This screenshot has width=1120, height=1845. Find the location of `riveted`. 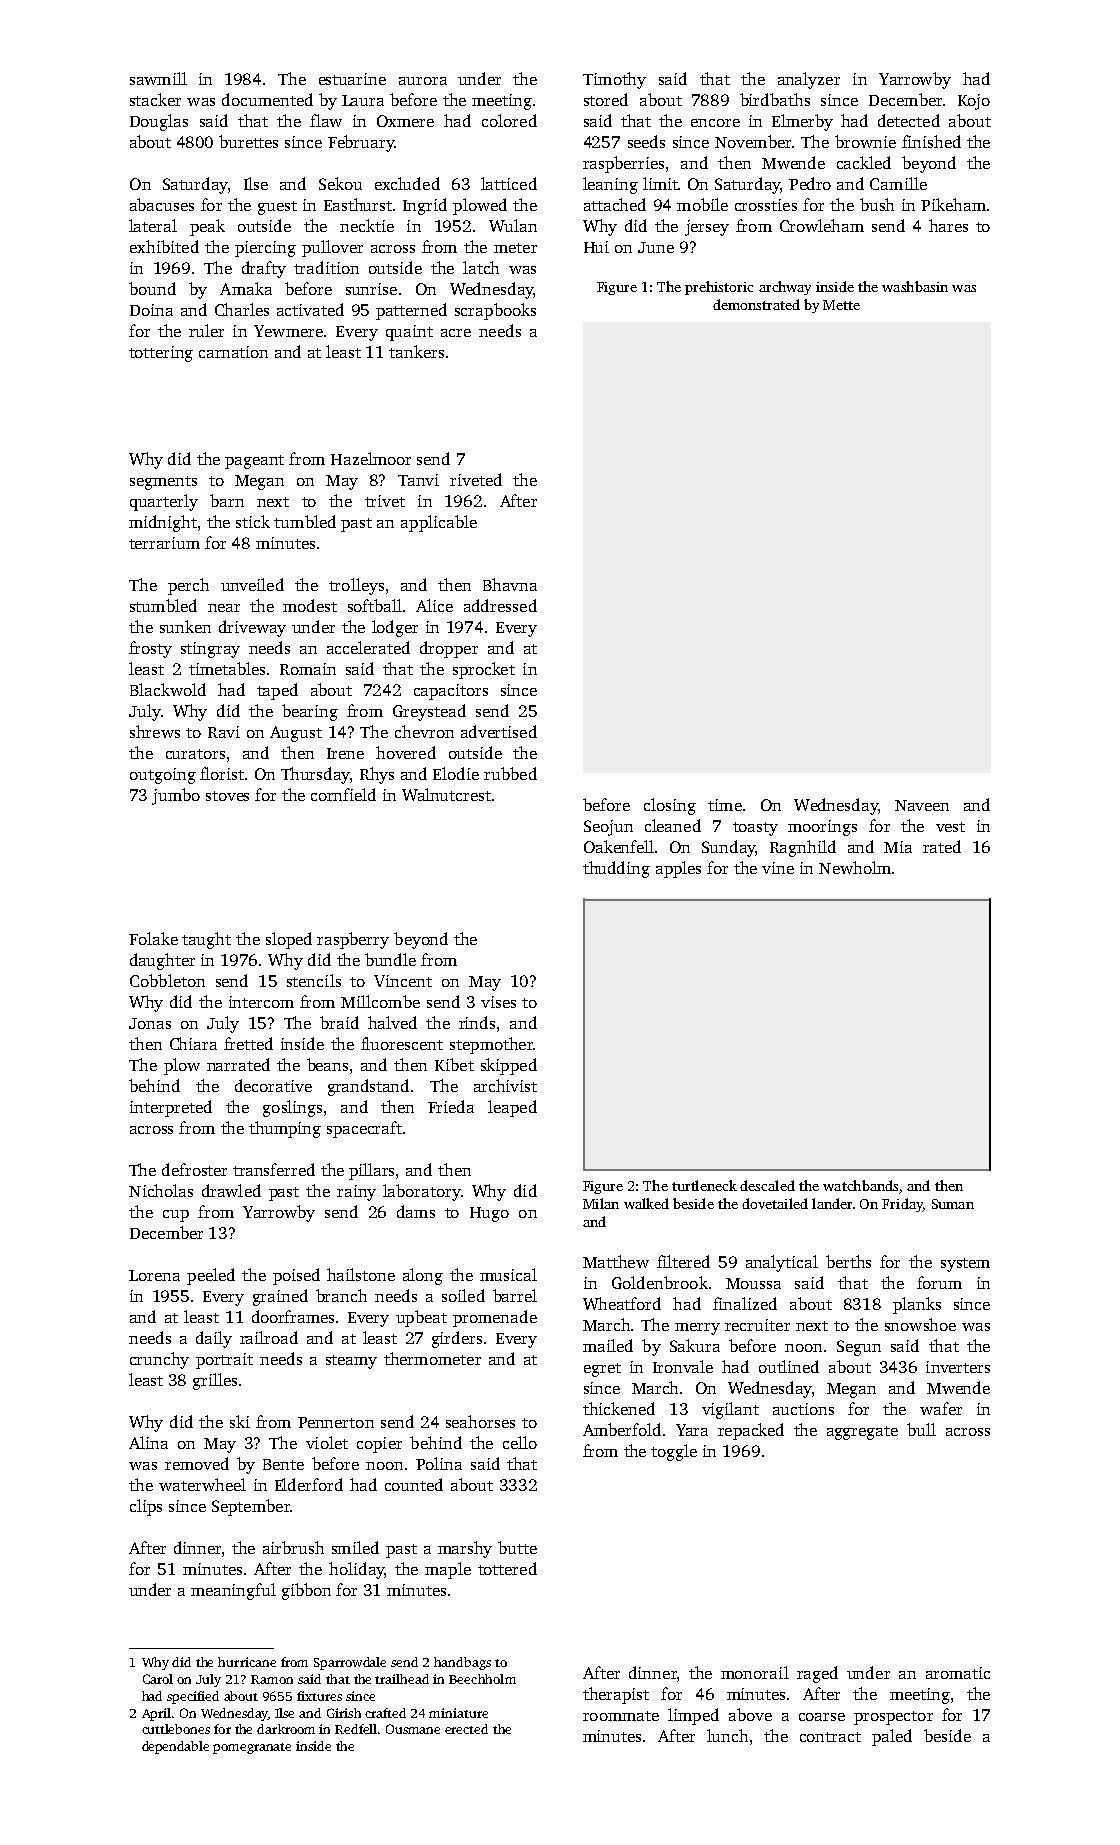

riveted is located at coordinates (476, 479).
